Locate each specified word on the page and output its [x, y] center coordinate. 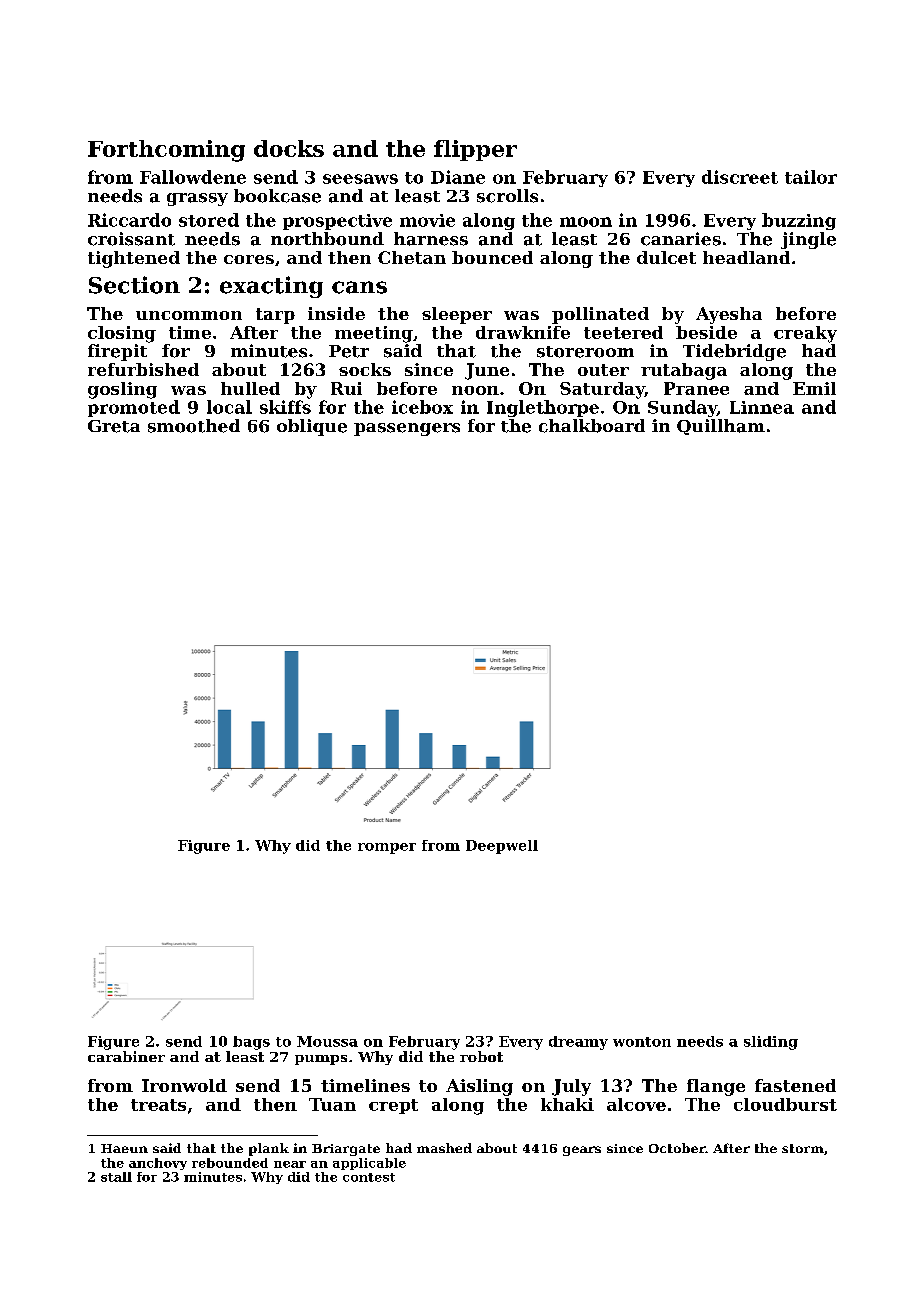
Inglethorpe [543, 408]
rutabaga [684, 371]
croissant [131, 239]
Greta [114, 426]
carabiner [126, 1056]
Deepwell [502, 847]
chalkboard [592, 426]
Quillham [721, 427]
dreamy [578, 1043]
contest [369, 1177]
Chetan [412, 257]
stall [116, 1177]
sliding [771, 1043]
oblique [312, 427]
